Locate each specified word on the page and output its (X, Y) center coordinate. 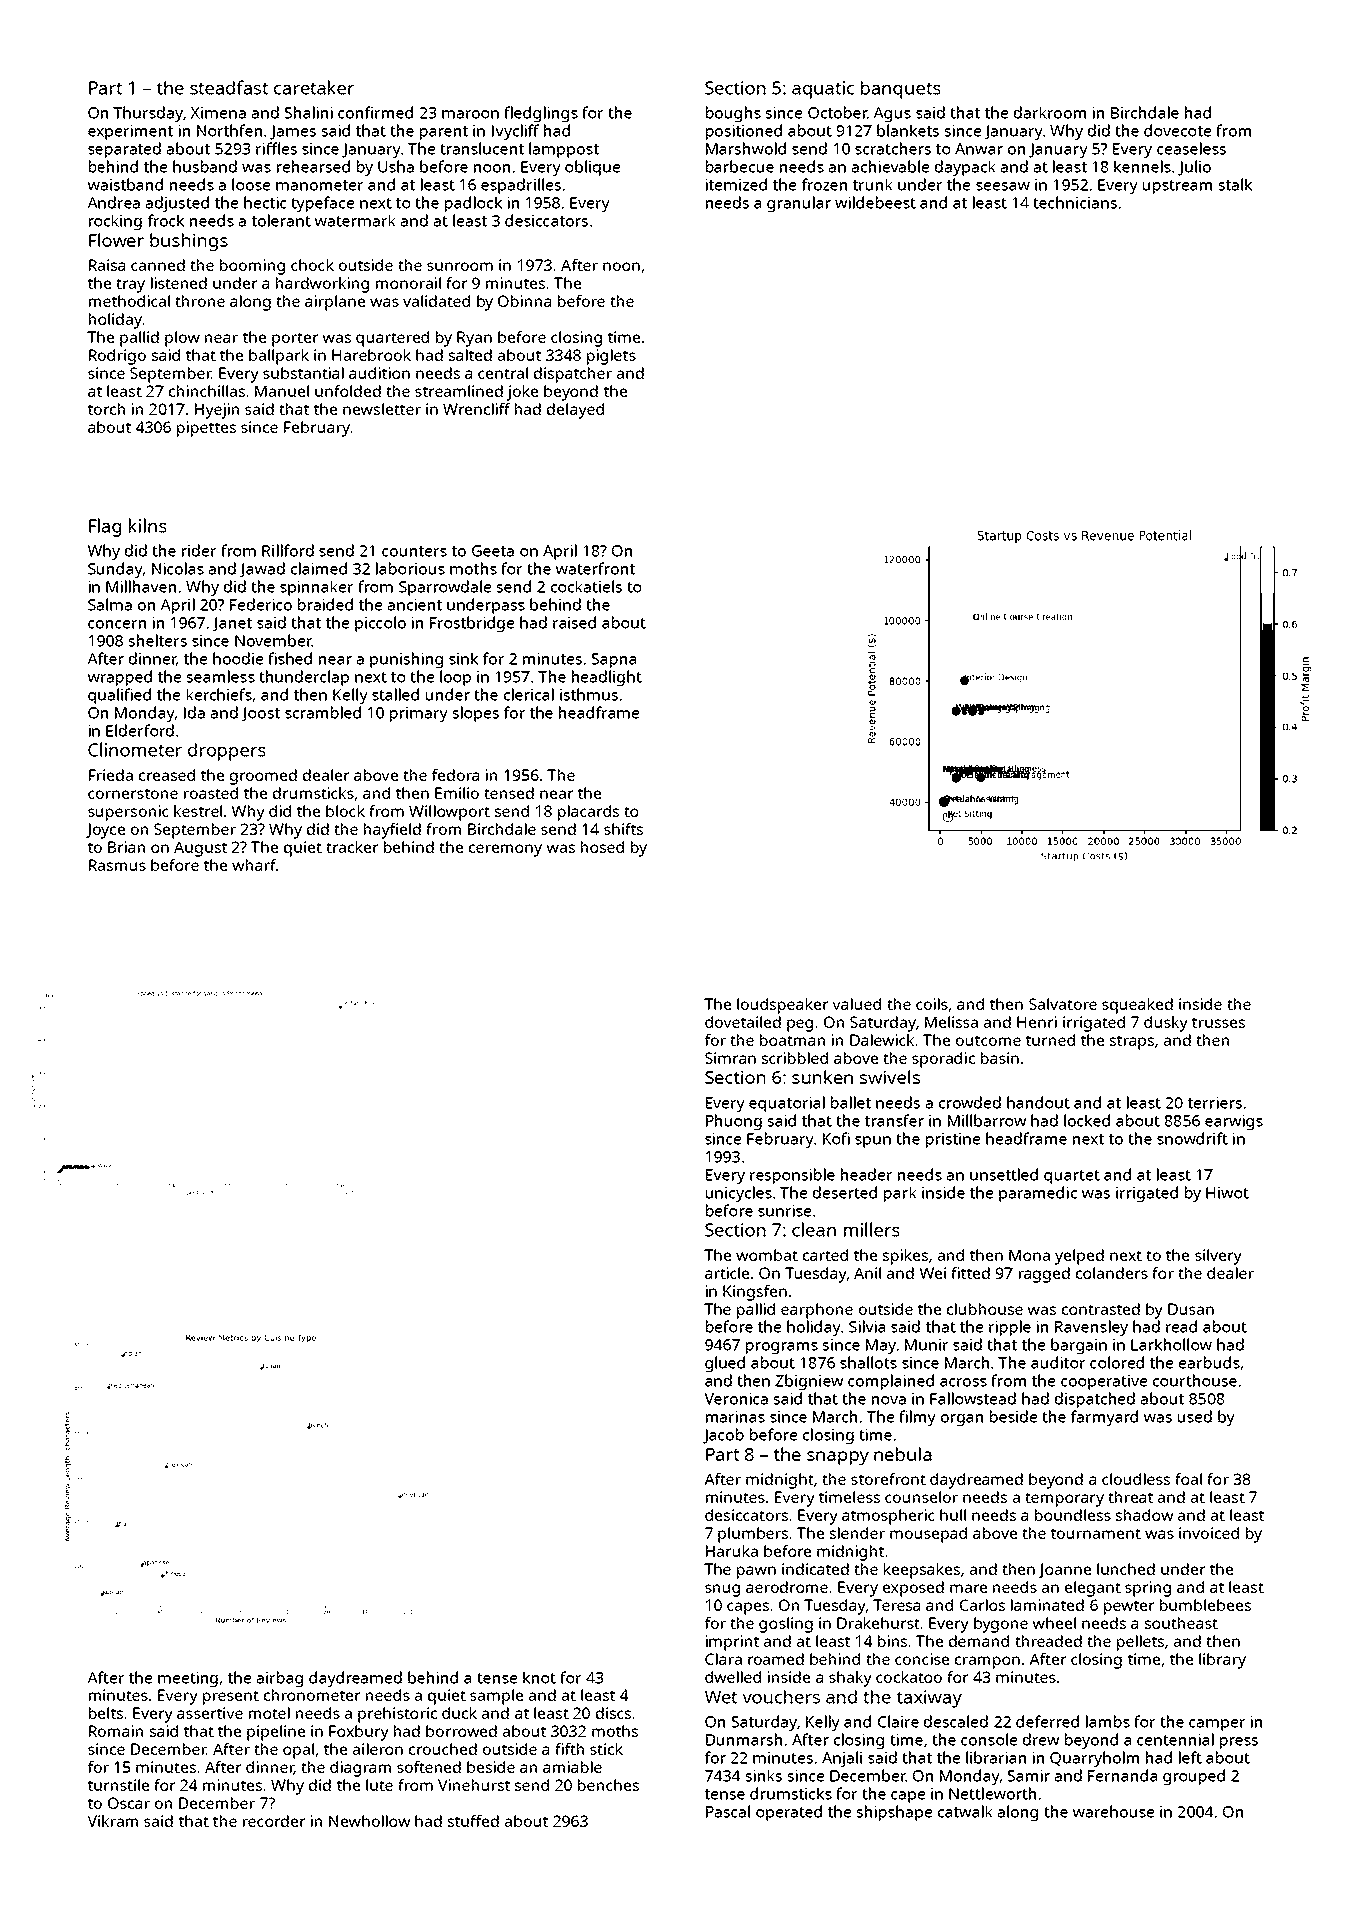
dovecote (1177, 130)
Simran (730, 1058)
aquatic (823, 90)
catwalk (965, 1811)
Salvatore (1063, 1004)
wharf (254, 865)
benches (608, 1785)
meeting (188, 1679)
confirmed (375, 112)
